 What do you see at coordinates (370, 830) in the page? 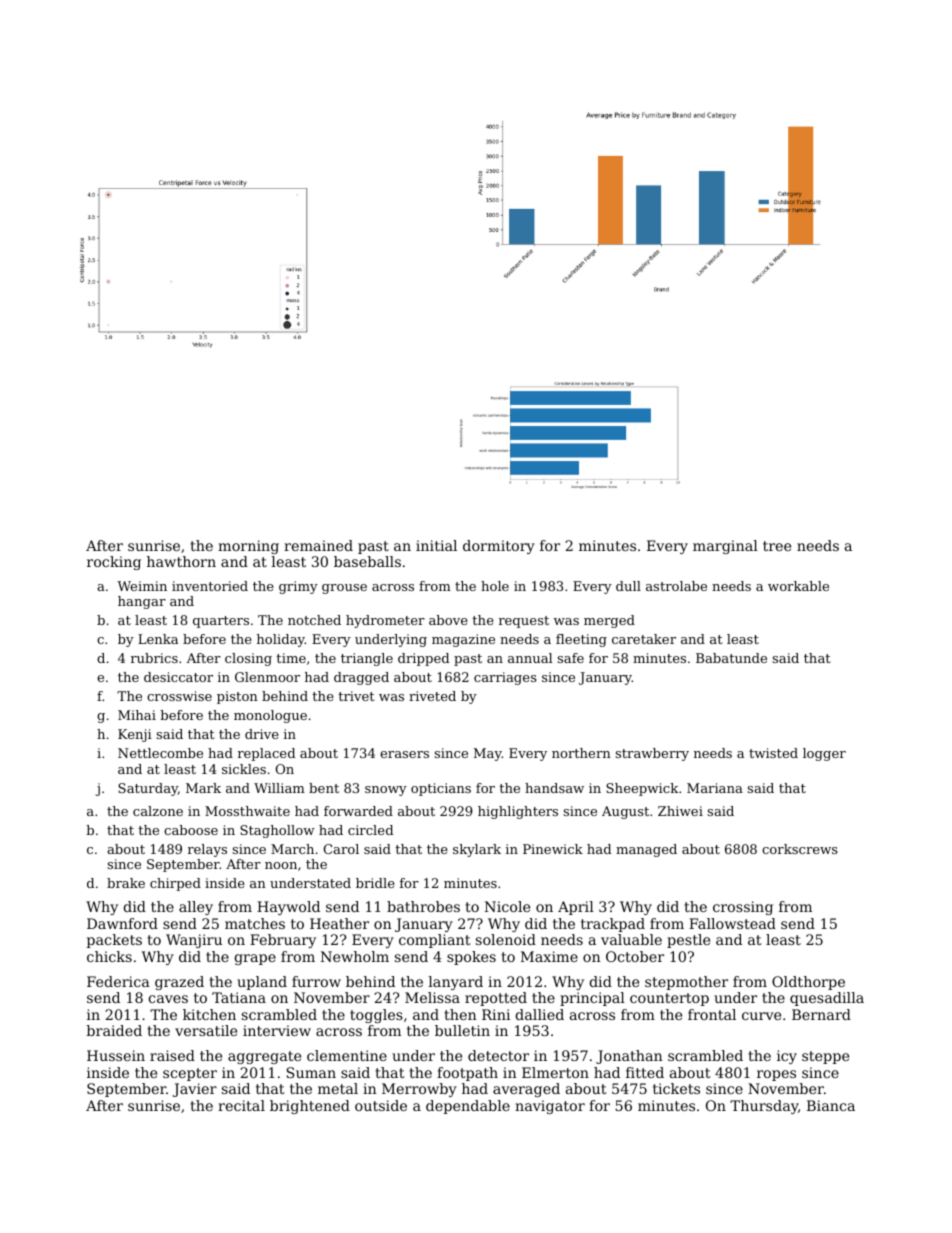
I see `circled` at bounding box center [370, 830].
